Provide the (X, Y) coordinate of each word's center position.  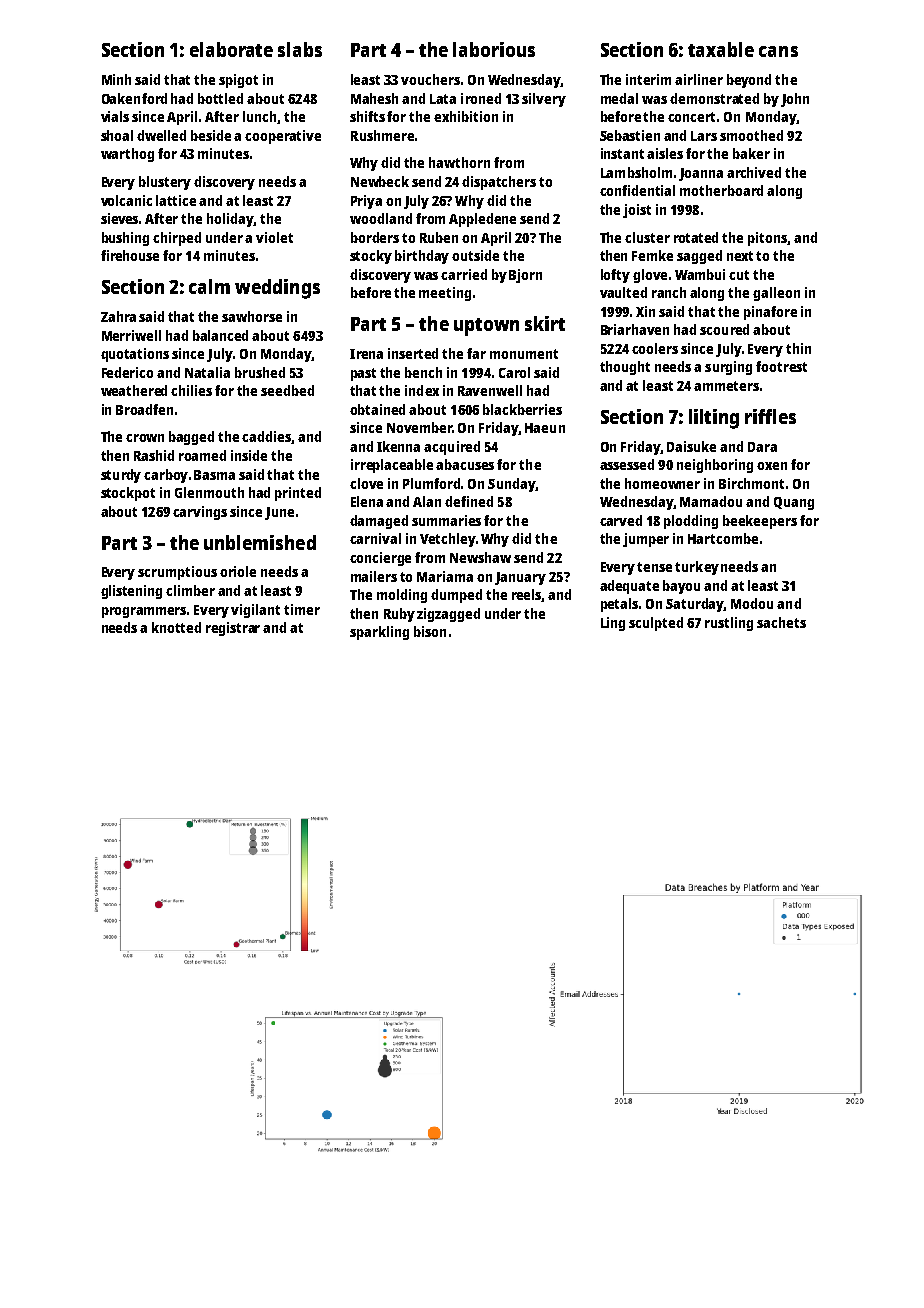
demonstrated (714, 98)
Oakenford (134, 98)
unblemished (260, 542)
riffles (770, 416)
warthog (127, 155)
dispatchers (499, 183)
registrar (233, 629)
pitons (767, 239)
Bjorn (525, 276)
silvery (544, 100)
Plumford (431, 483)
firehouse (130, 255)
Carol (514, 372)
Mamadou (711, 501)
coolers (655, 348)
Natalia (207, 372)
